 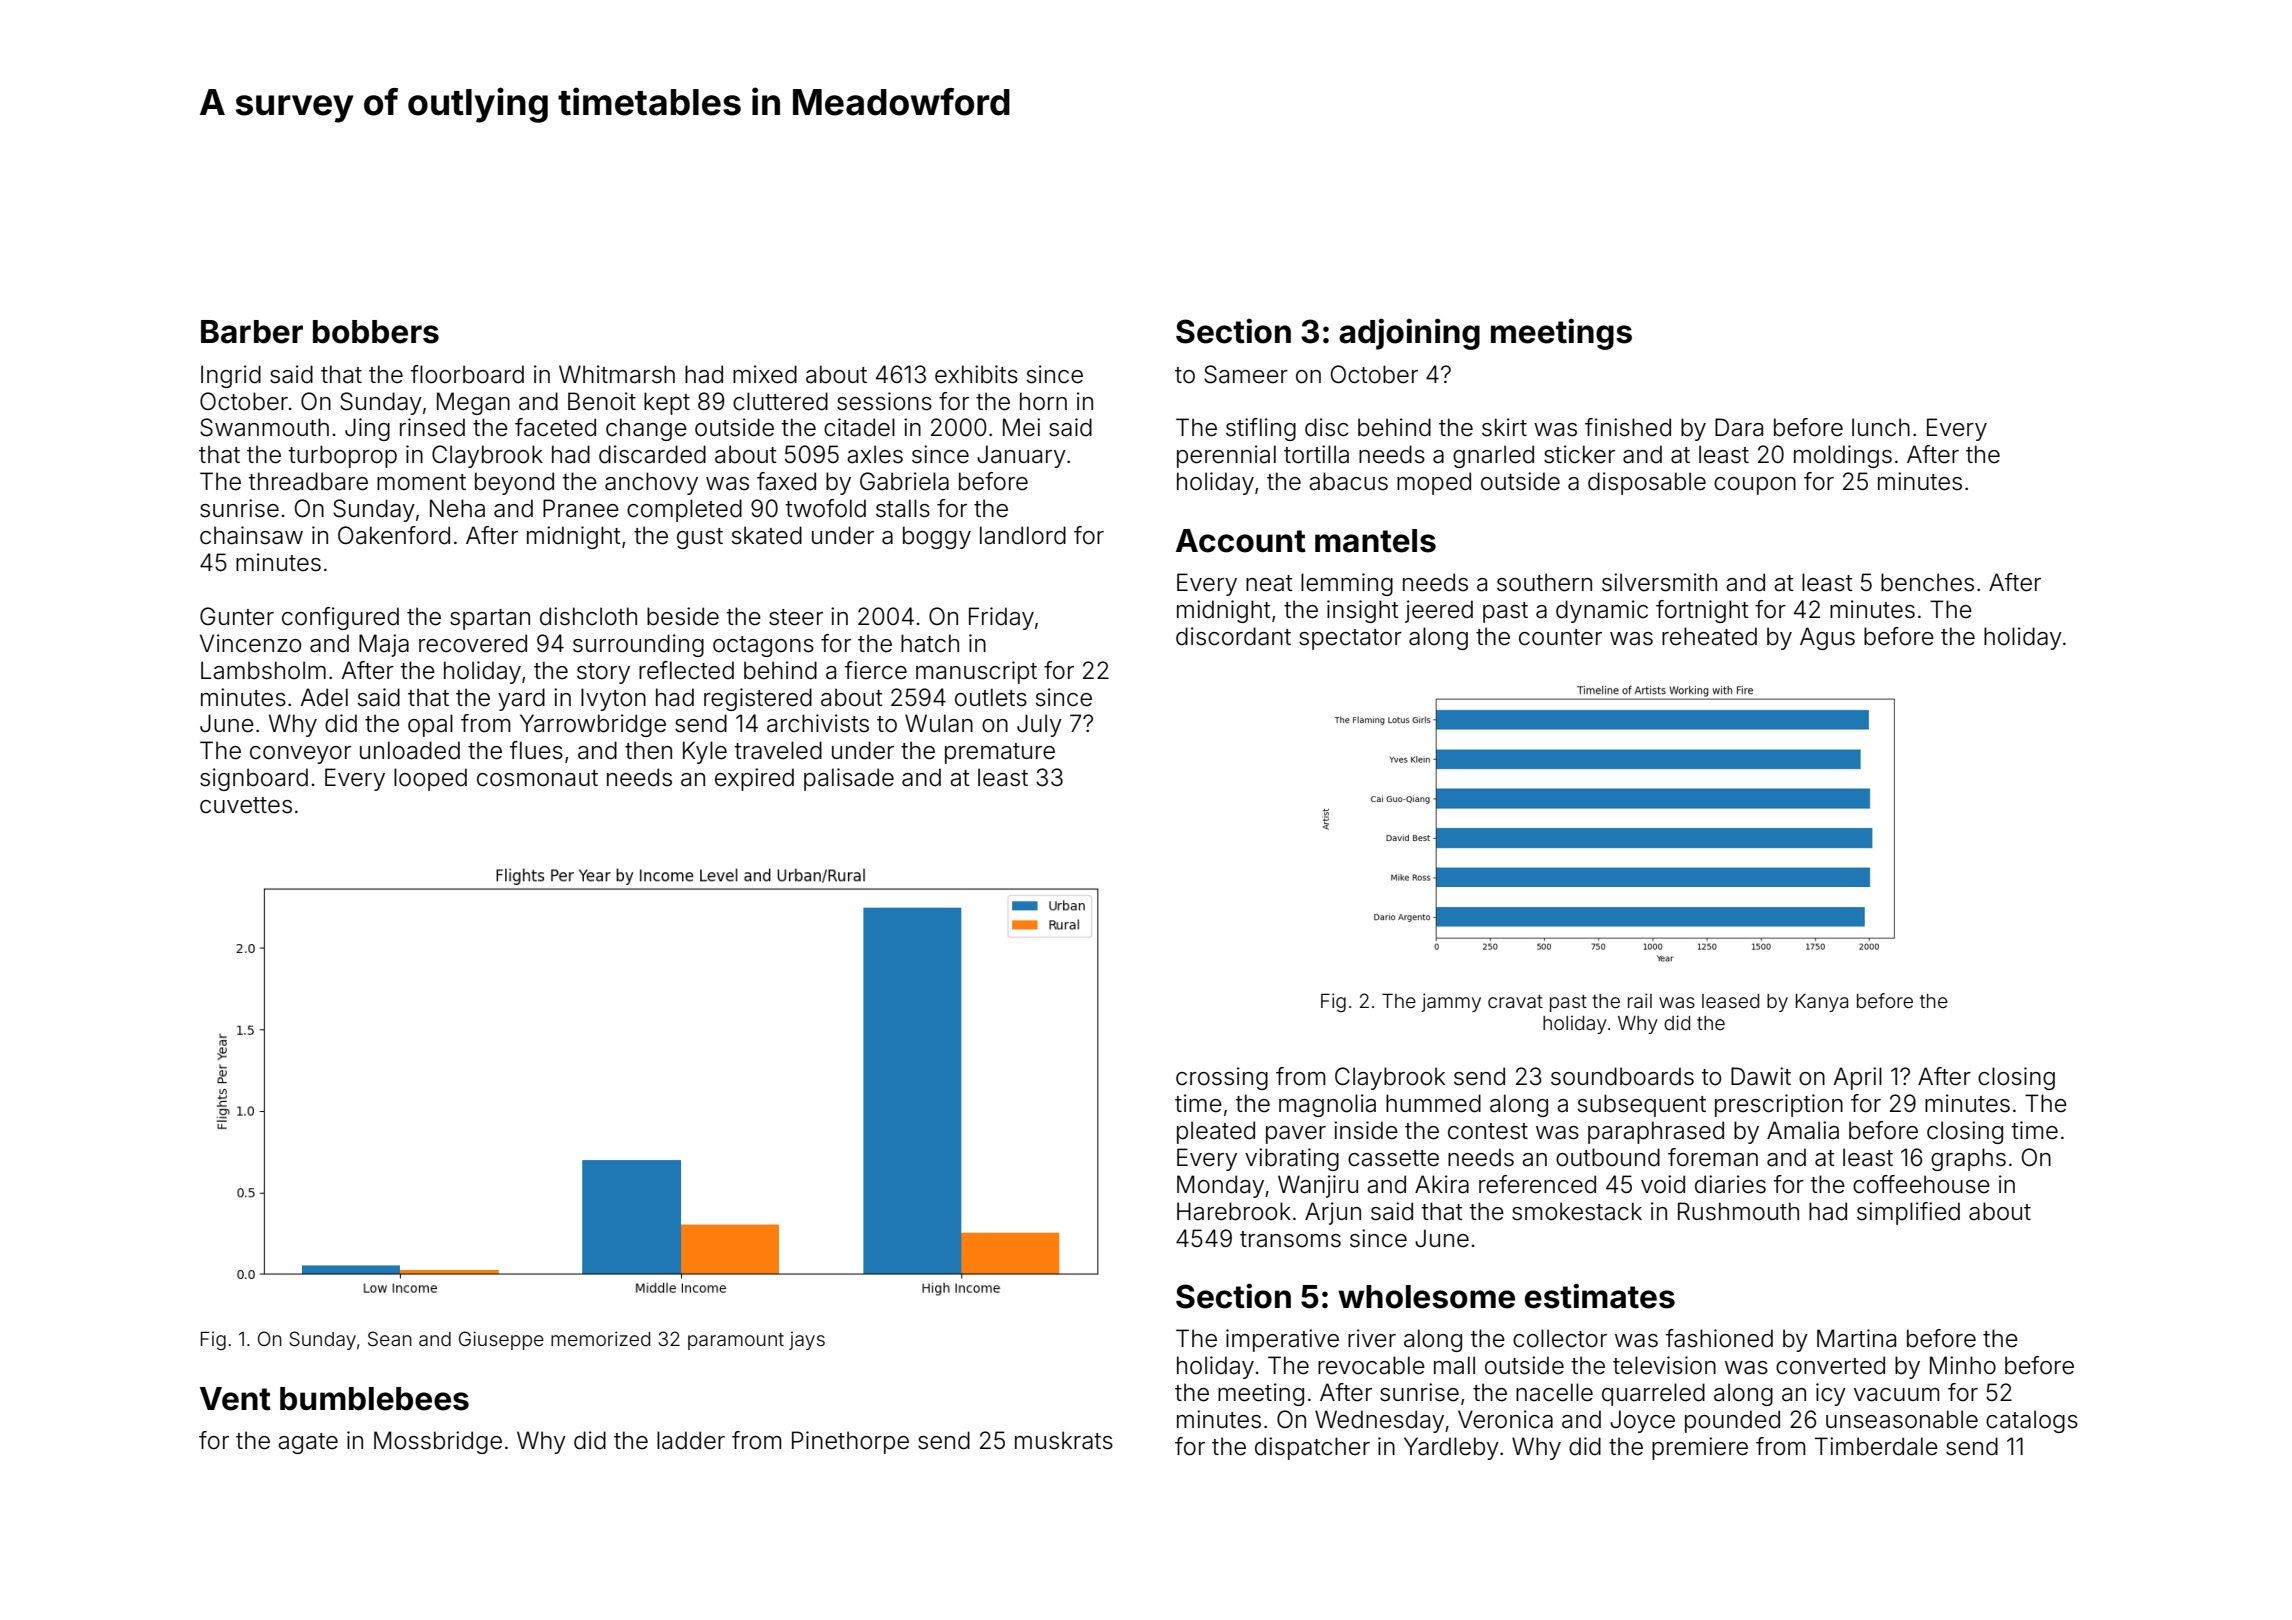 What do you see at coordinates (467, 374) in the screenshot?
I see `floorboard` at bounding box center [467, 374].
